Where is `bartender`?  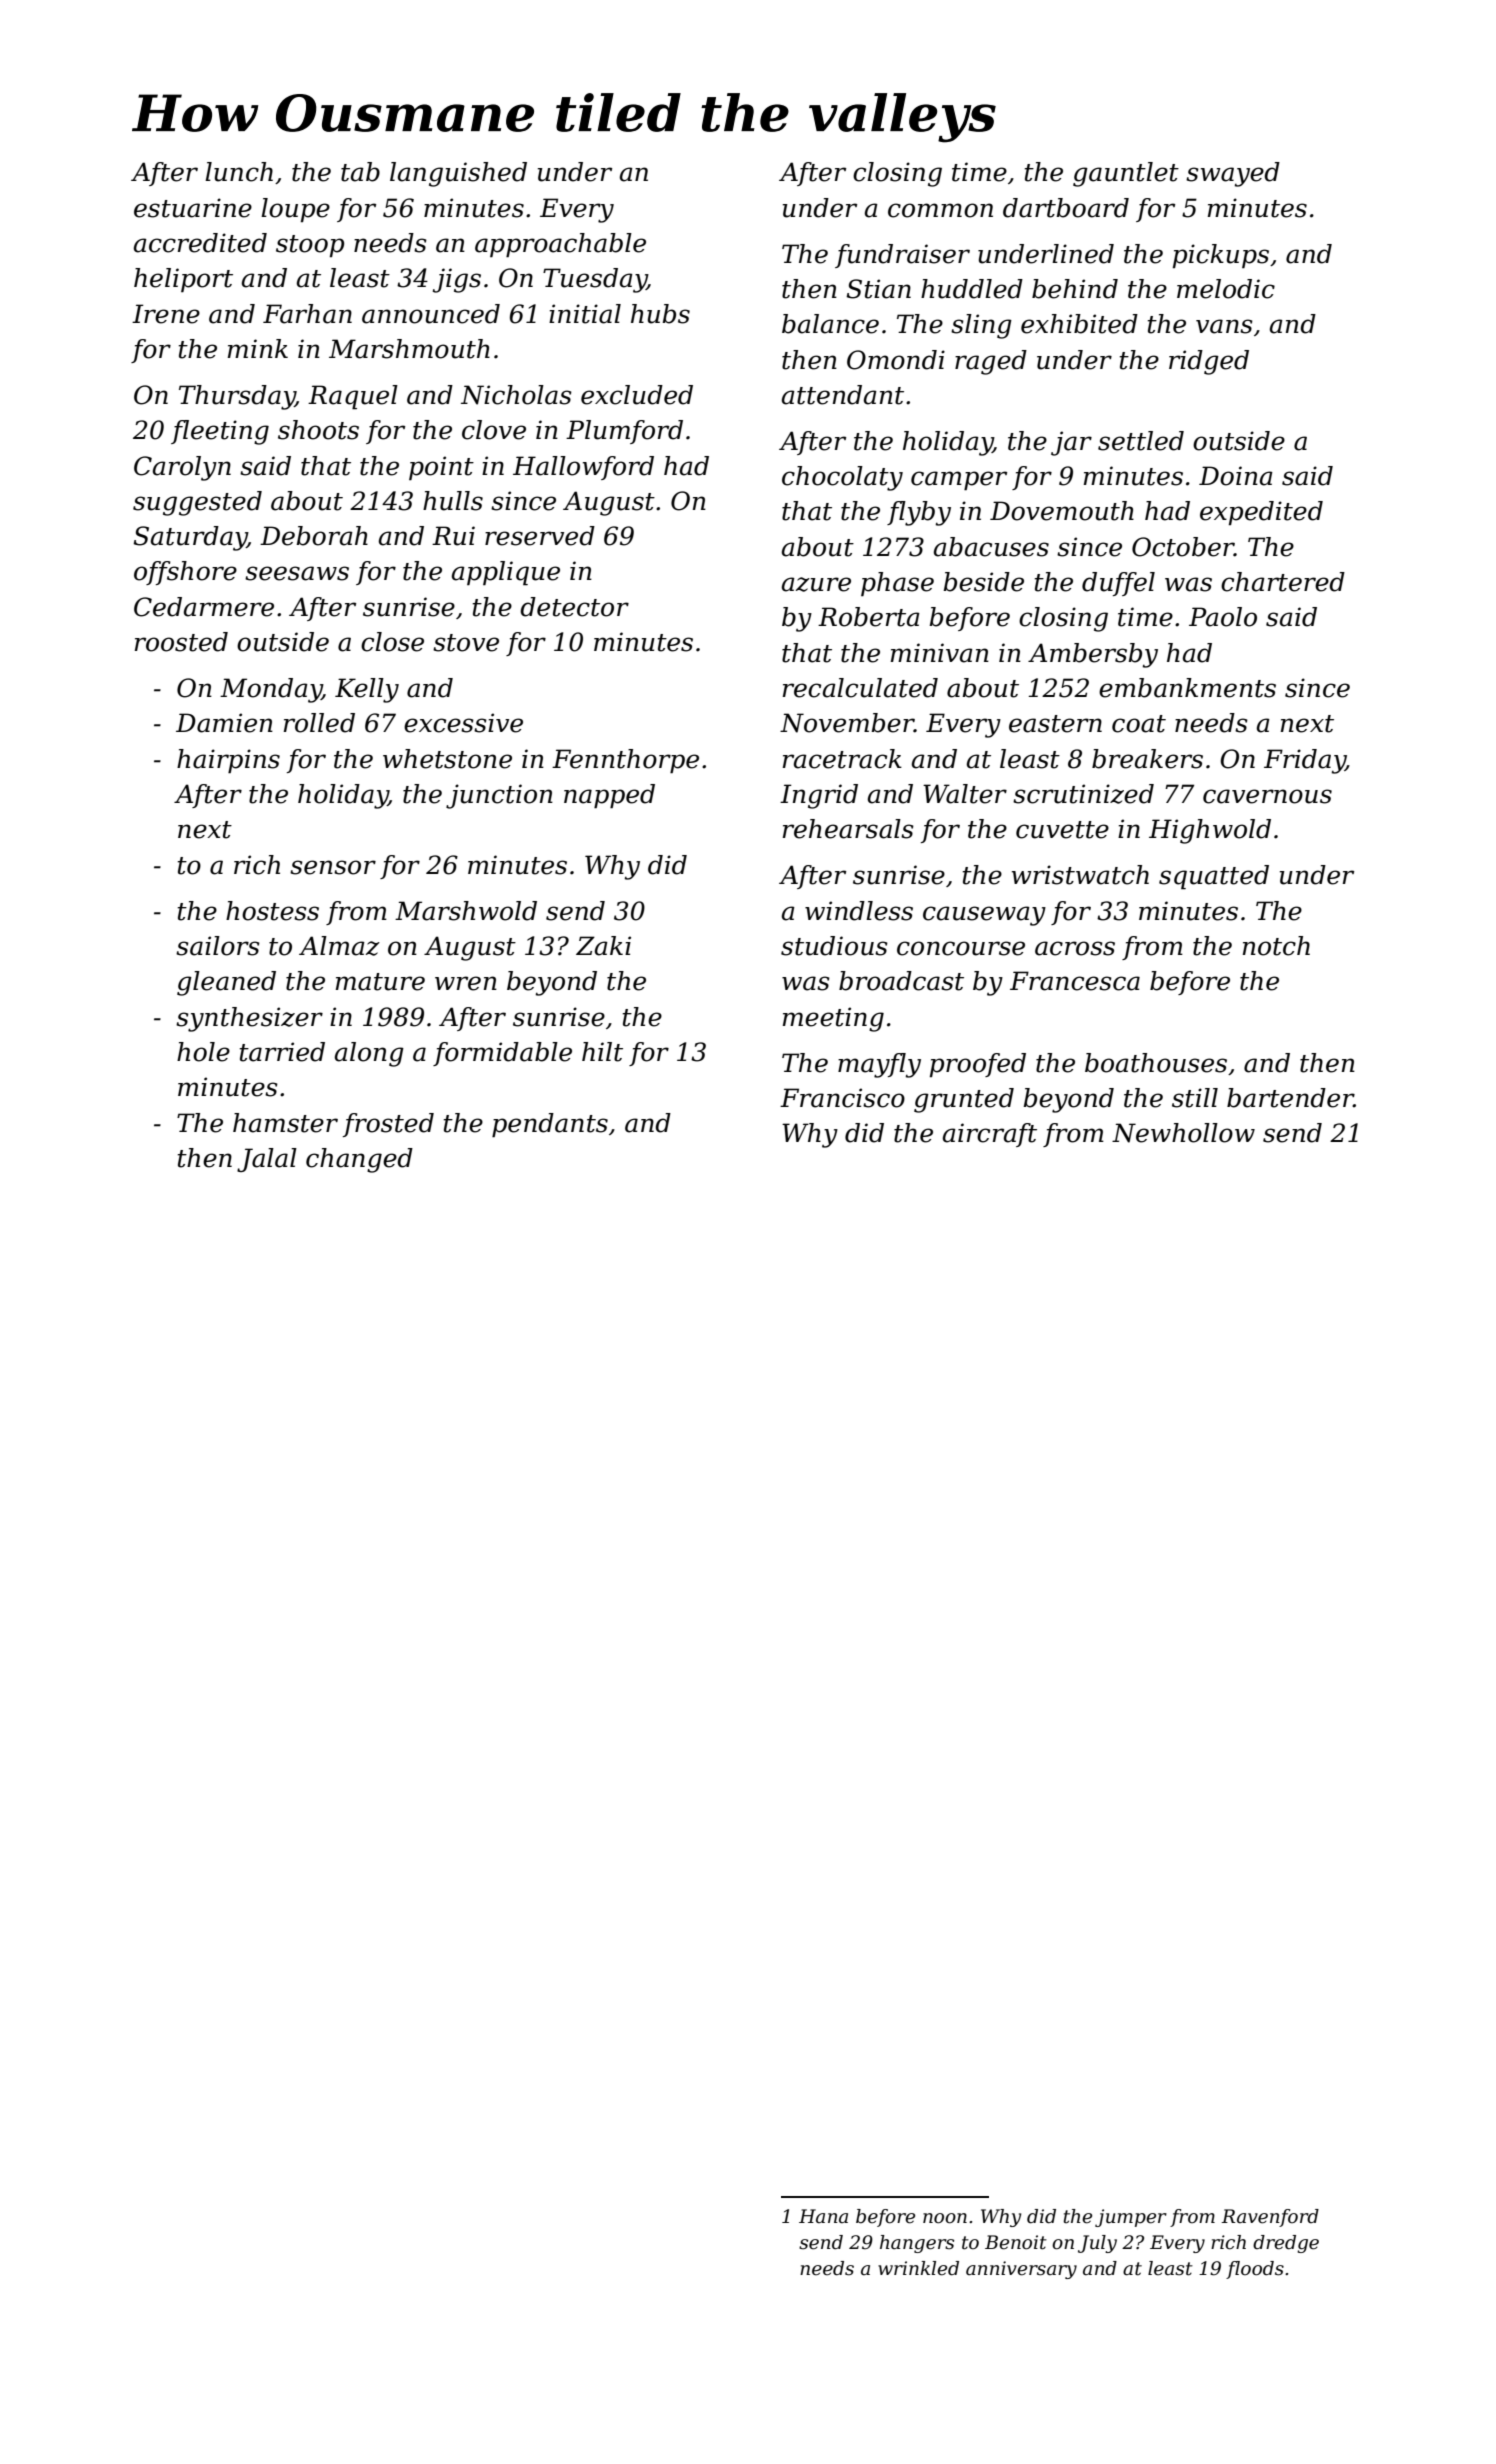
bartender is located at coordinates (1290, 1098).
